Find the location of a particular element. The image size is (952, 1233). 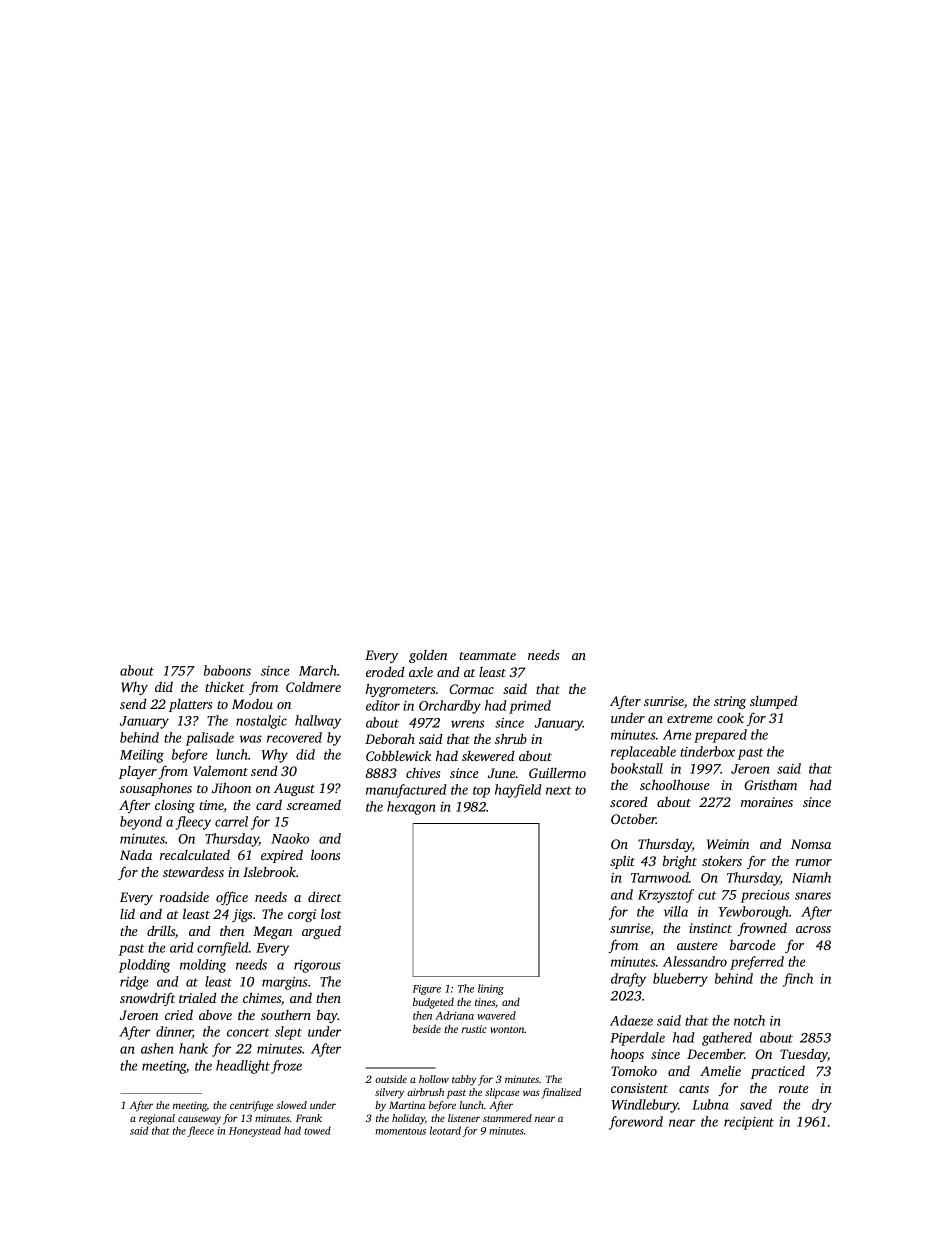

editor is located at coordinates (383, 705).
